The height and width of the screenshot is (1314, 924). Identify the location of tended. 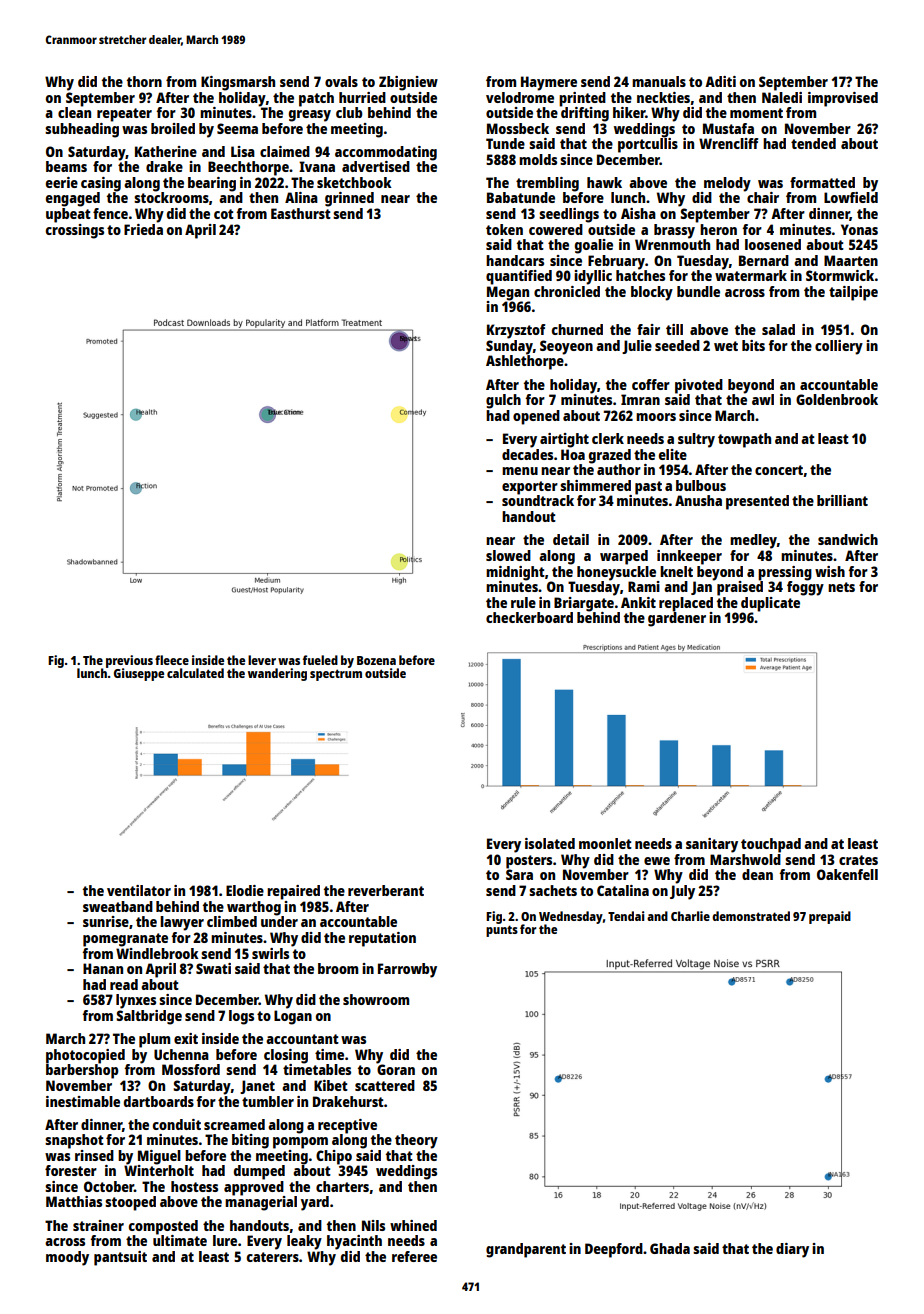
(813, 143).
